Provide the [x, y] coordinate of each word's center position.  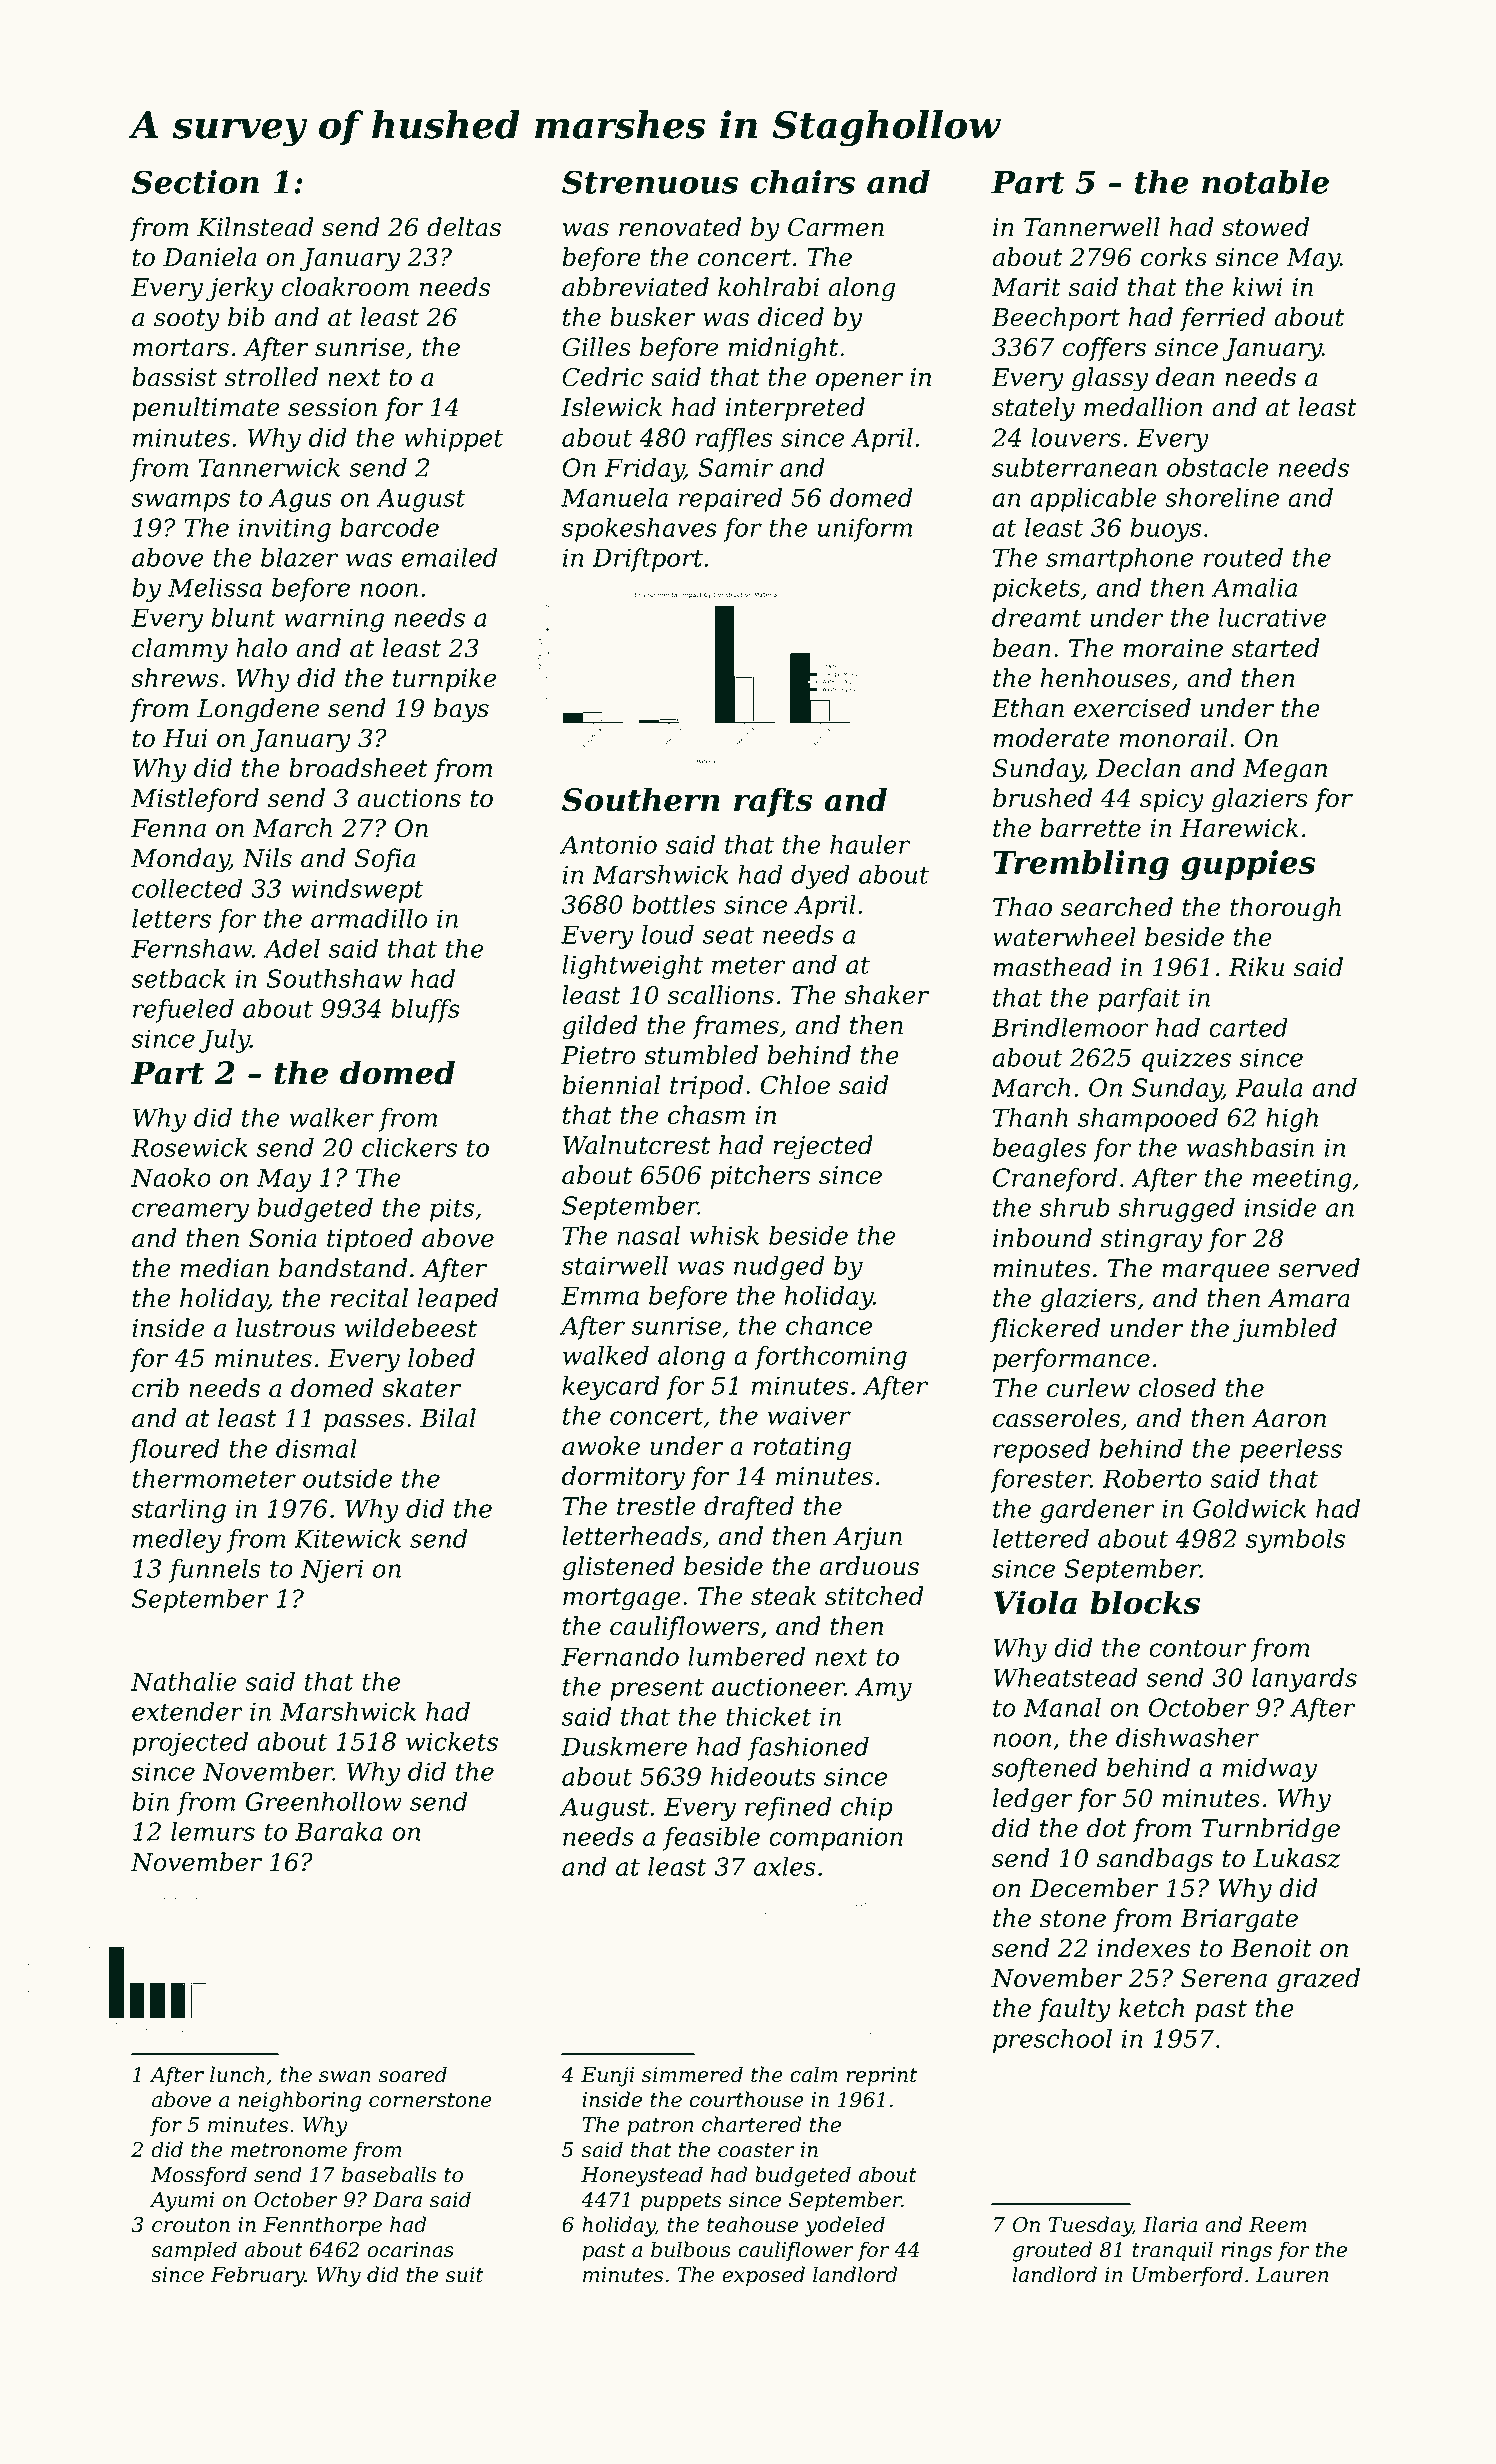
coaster [756, 2150]
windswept [357, 891]
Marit [1026, 287]
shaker [886, 995]
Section [195, 182]
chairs [802, 182]
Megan [1285, 771]
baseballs [389, 2174]
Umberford [1187, 2276]
